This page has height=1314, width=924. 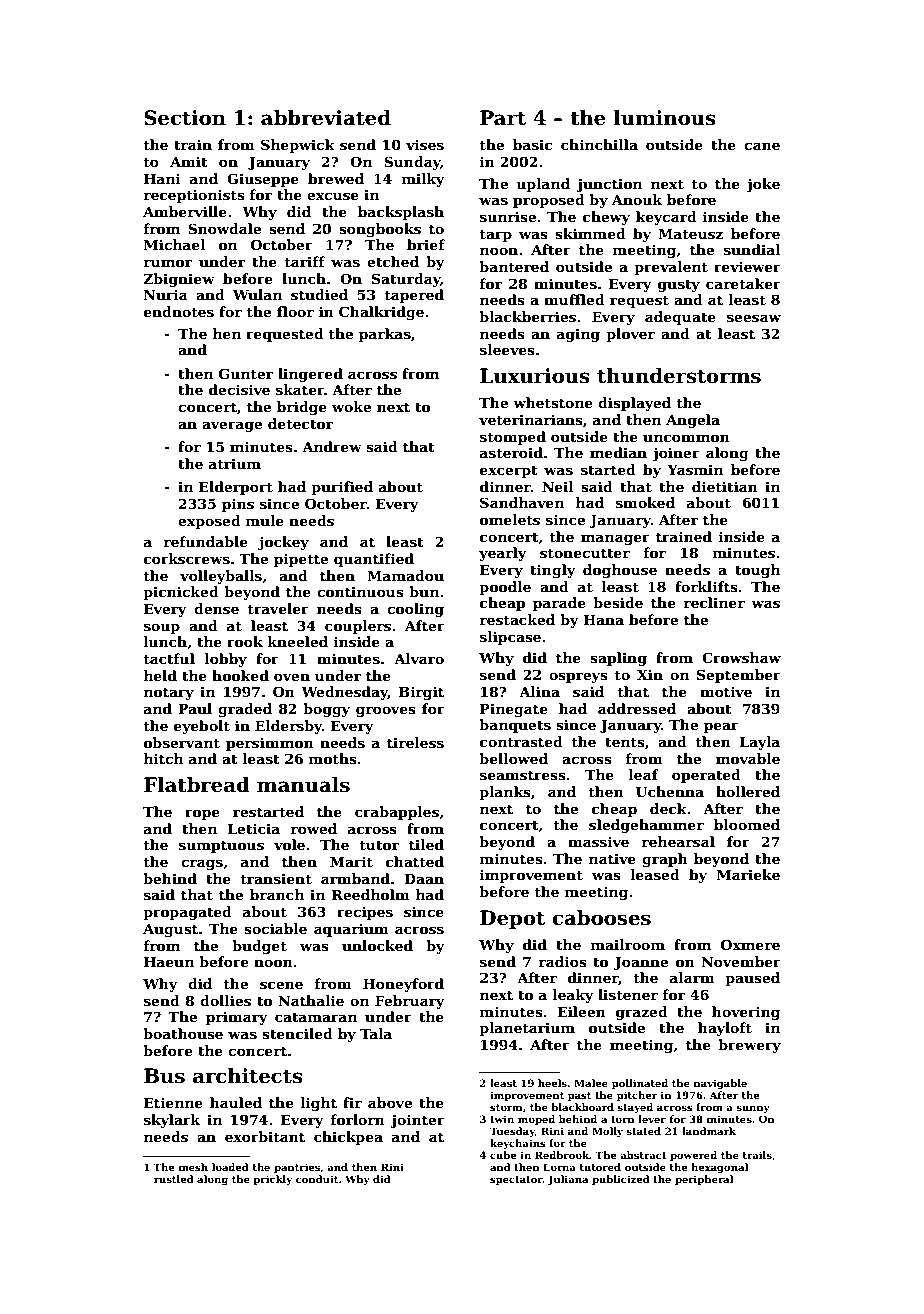 I want to click on Mamadou, so click(x=405, y=575).
